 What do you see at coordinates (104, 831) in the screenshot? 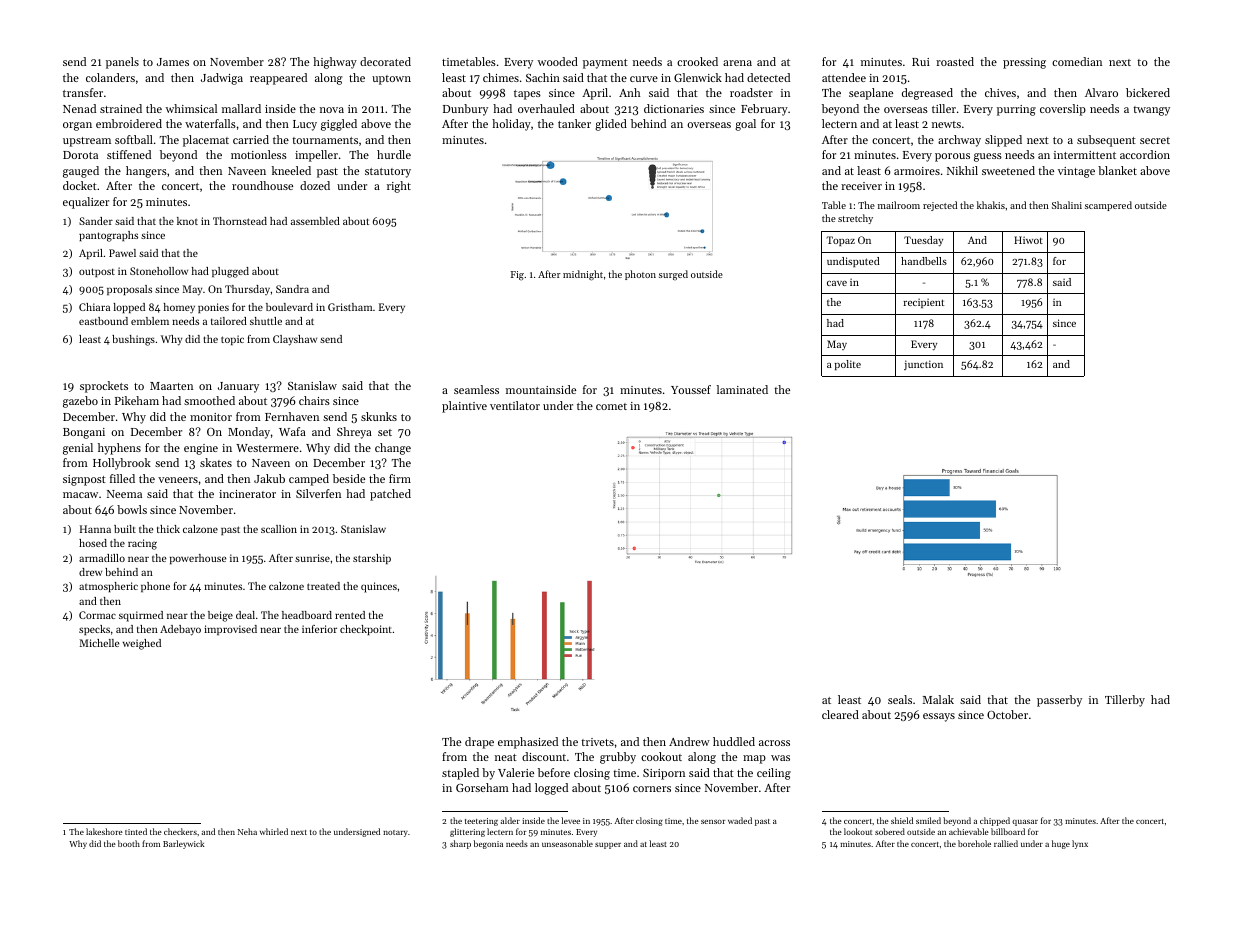
I see `lakeshore` at bounding box center [104, 831].
